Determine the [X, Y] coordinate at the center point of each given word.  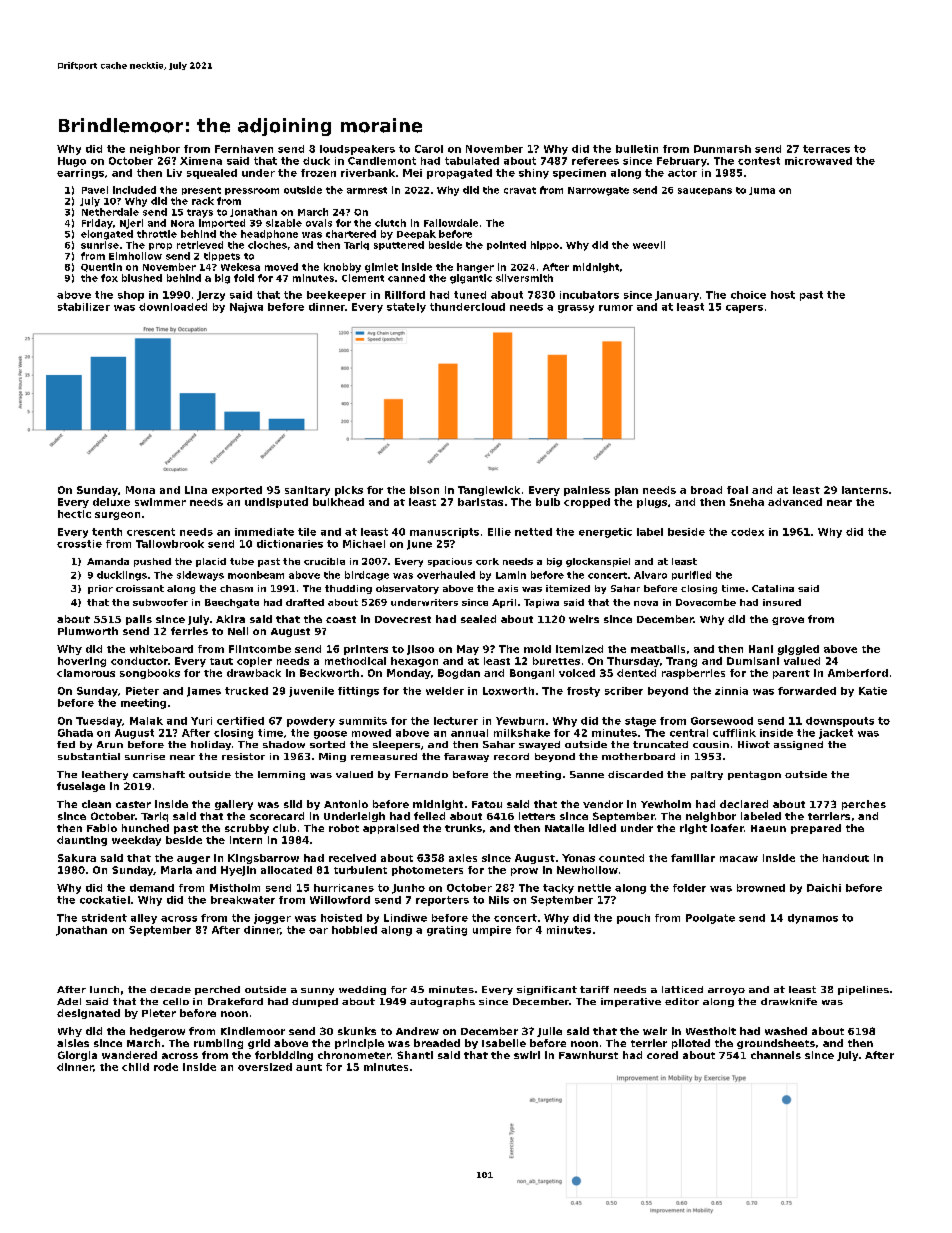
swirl [527, 1055]
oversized [265, 1067]
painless [587, 491]
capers [744, 309]
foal [737, 490]
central [689, 733]
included [134, 190]
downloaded [173, 307]
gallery [234, 805]
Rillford [405, 295]
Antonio [346, 804]
